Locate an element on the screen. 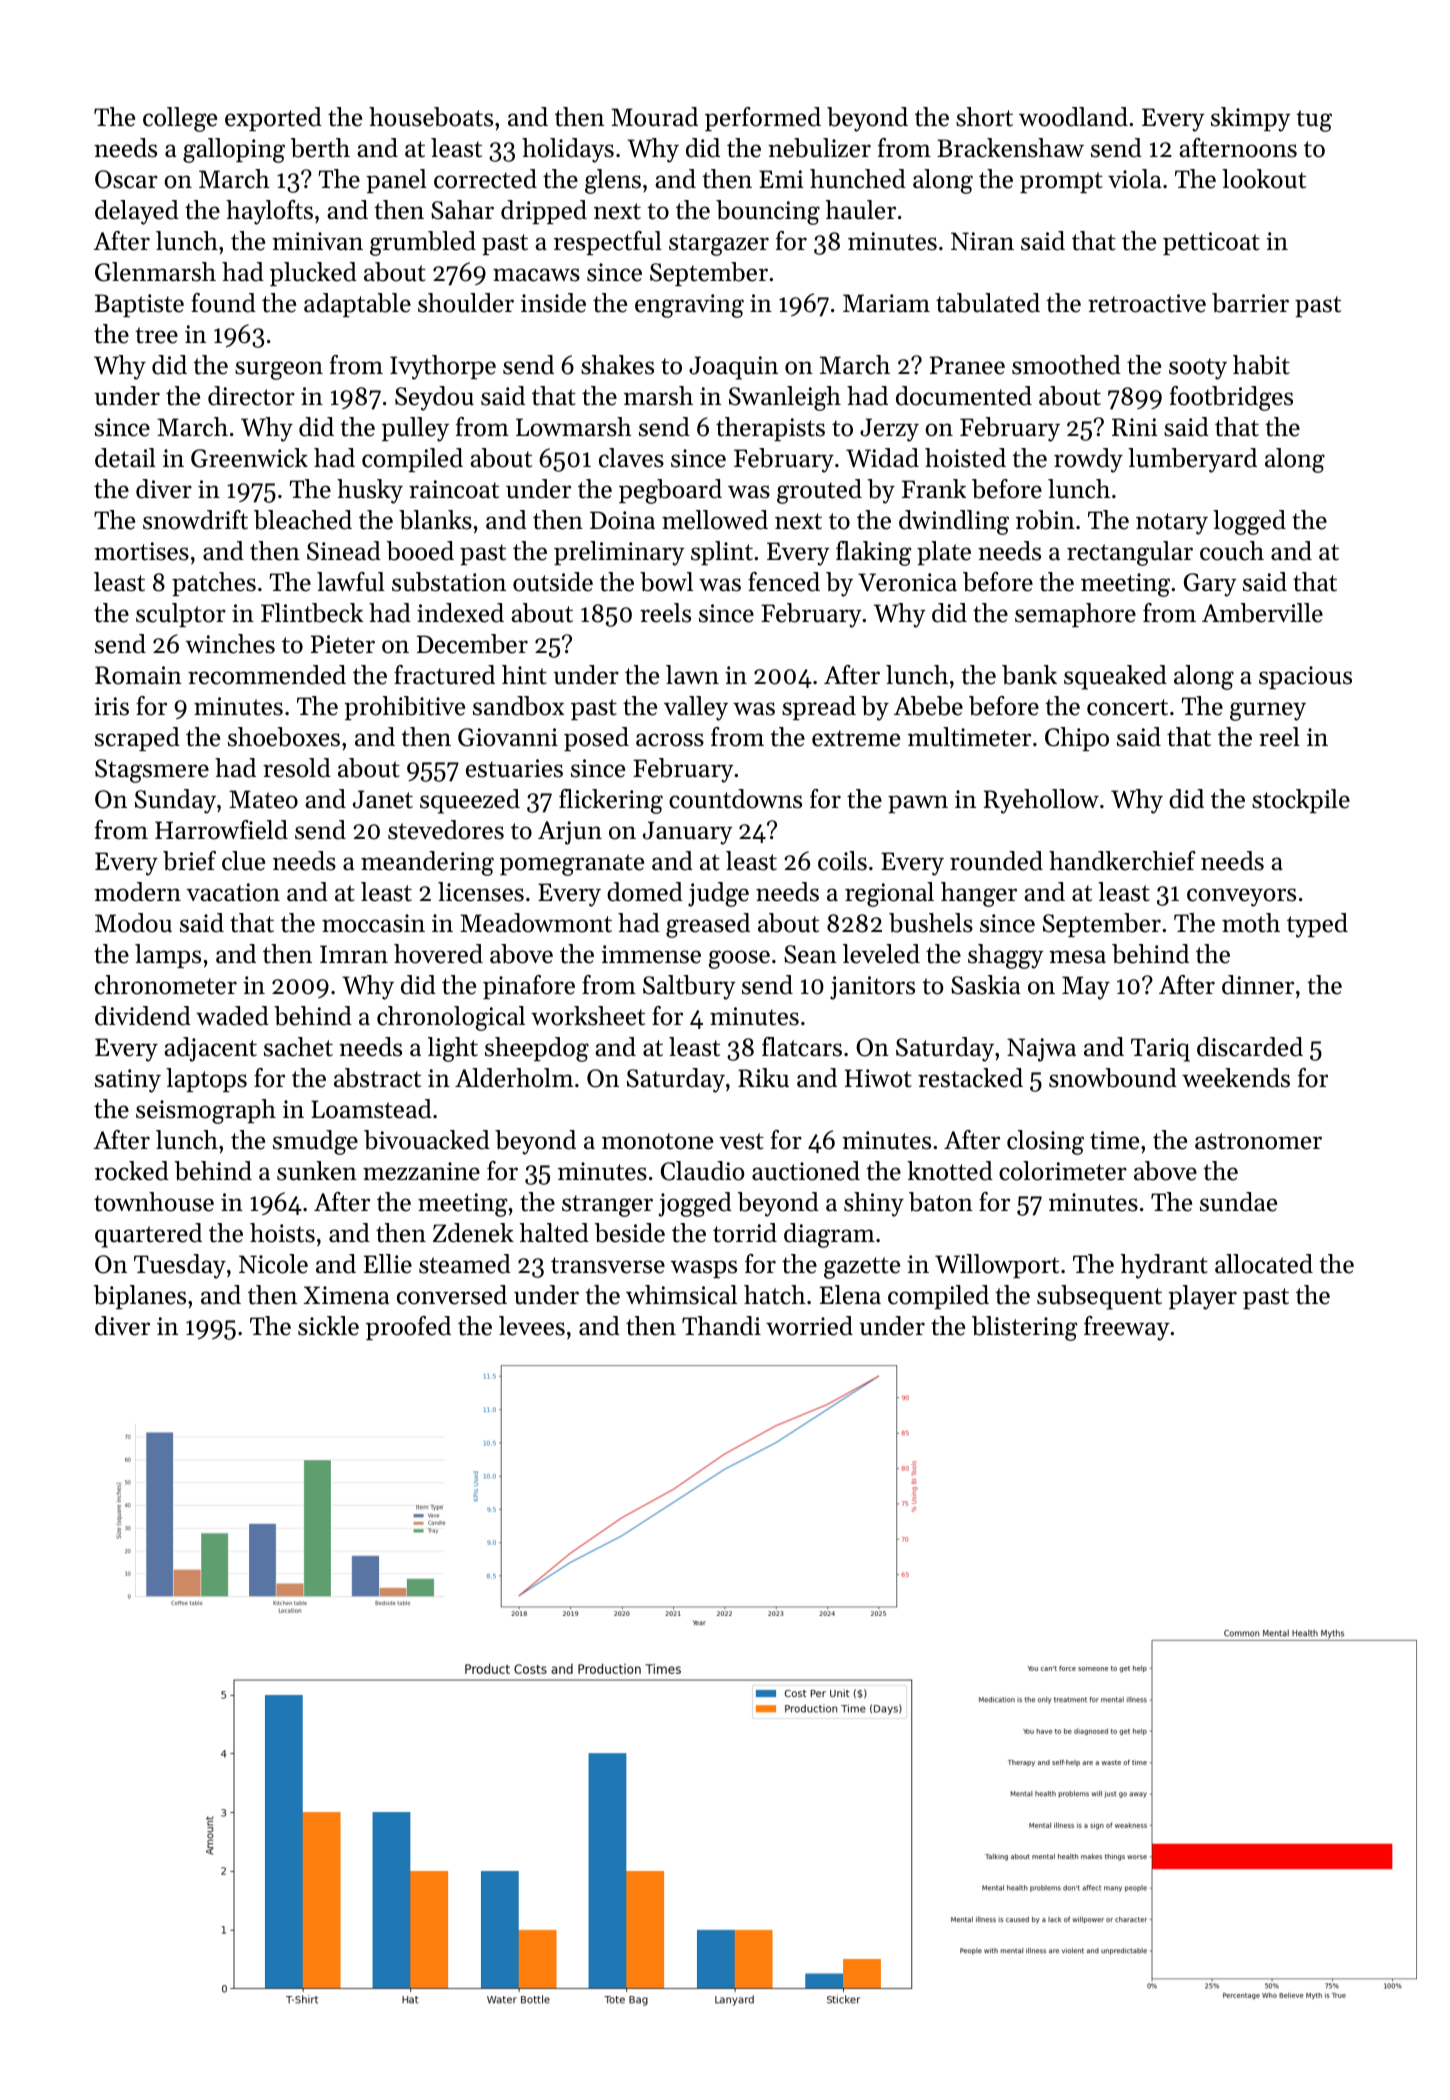  bank is located at coordinates (1029, 675).
